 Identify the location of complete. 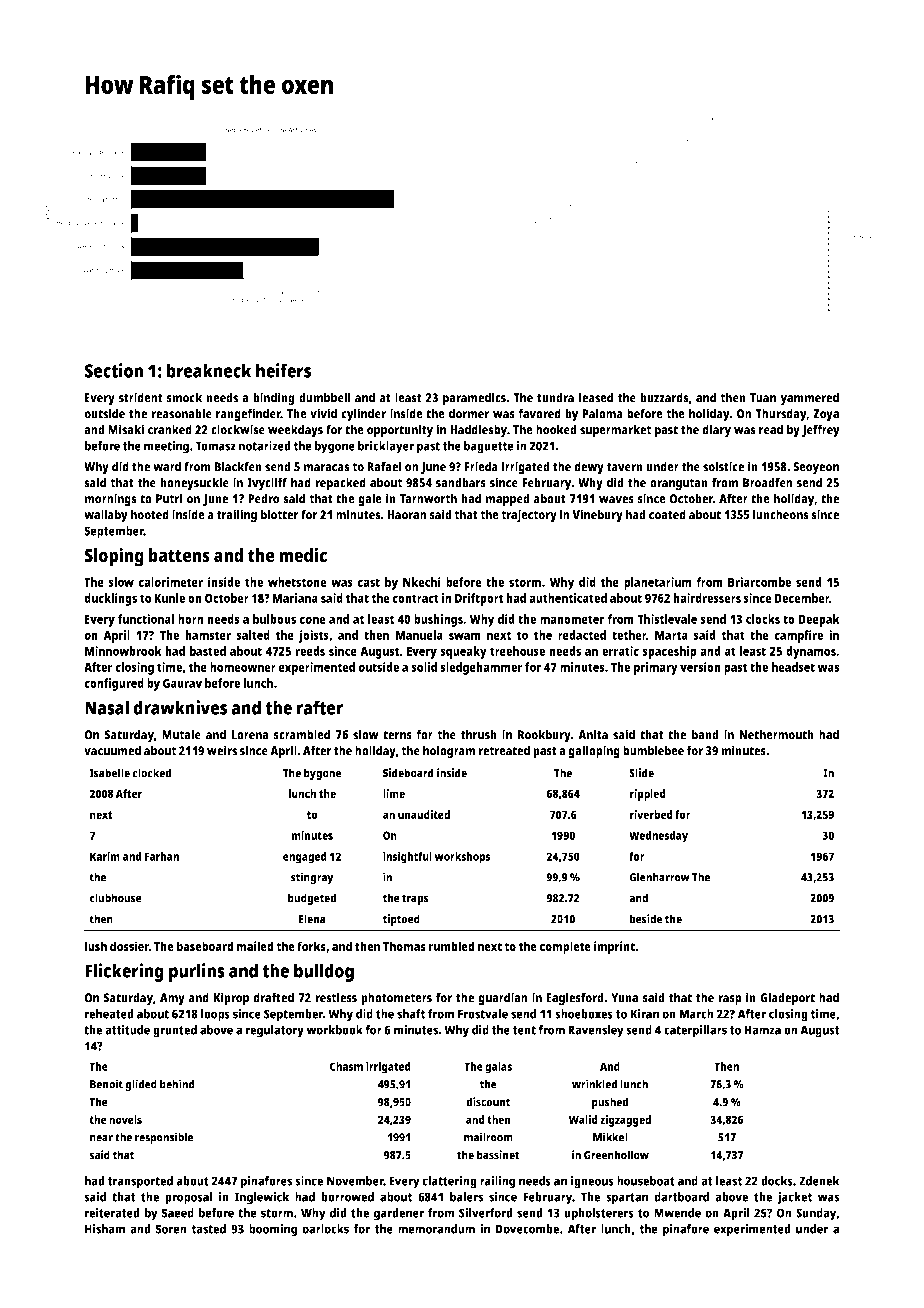
(565, 947).
